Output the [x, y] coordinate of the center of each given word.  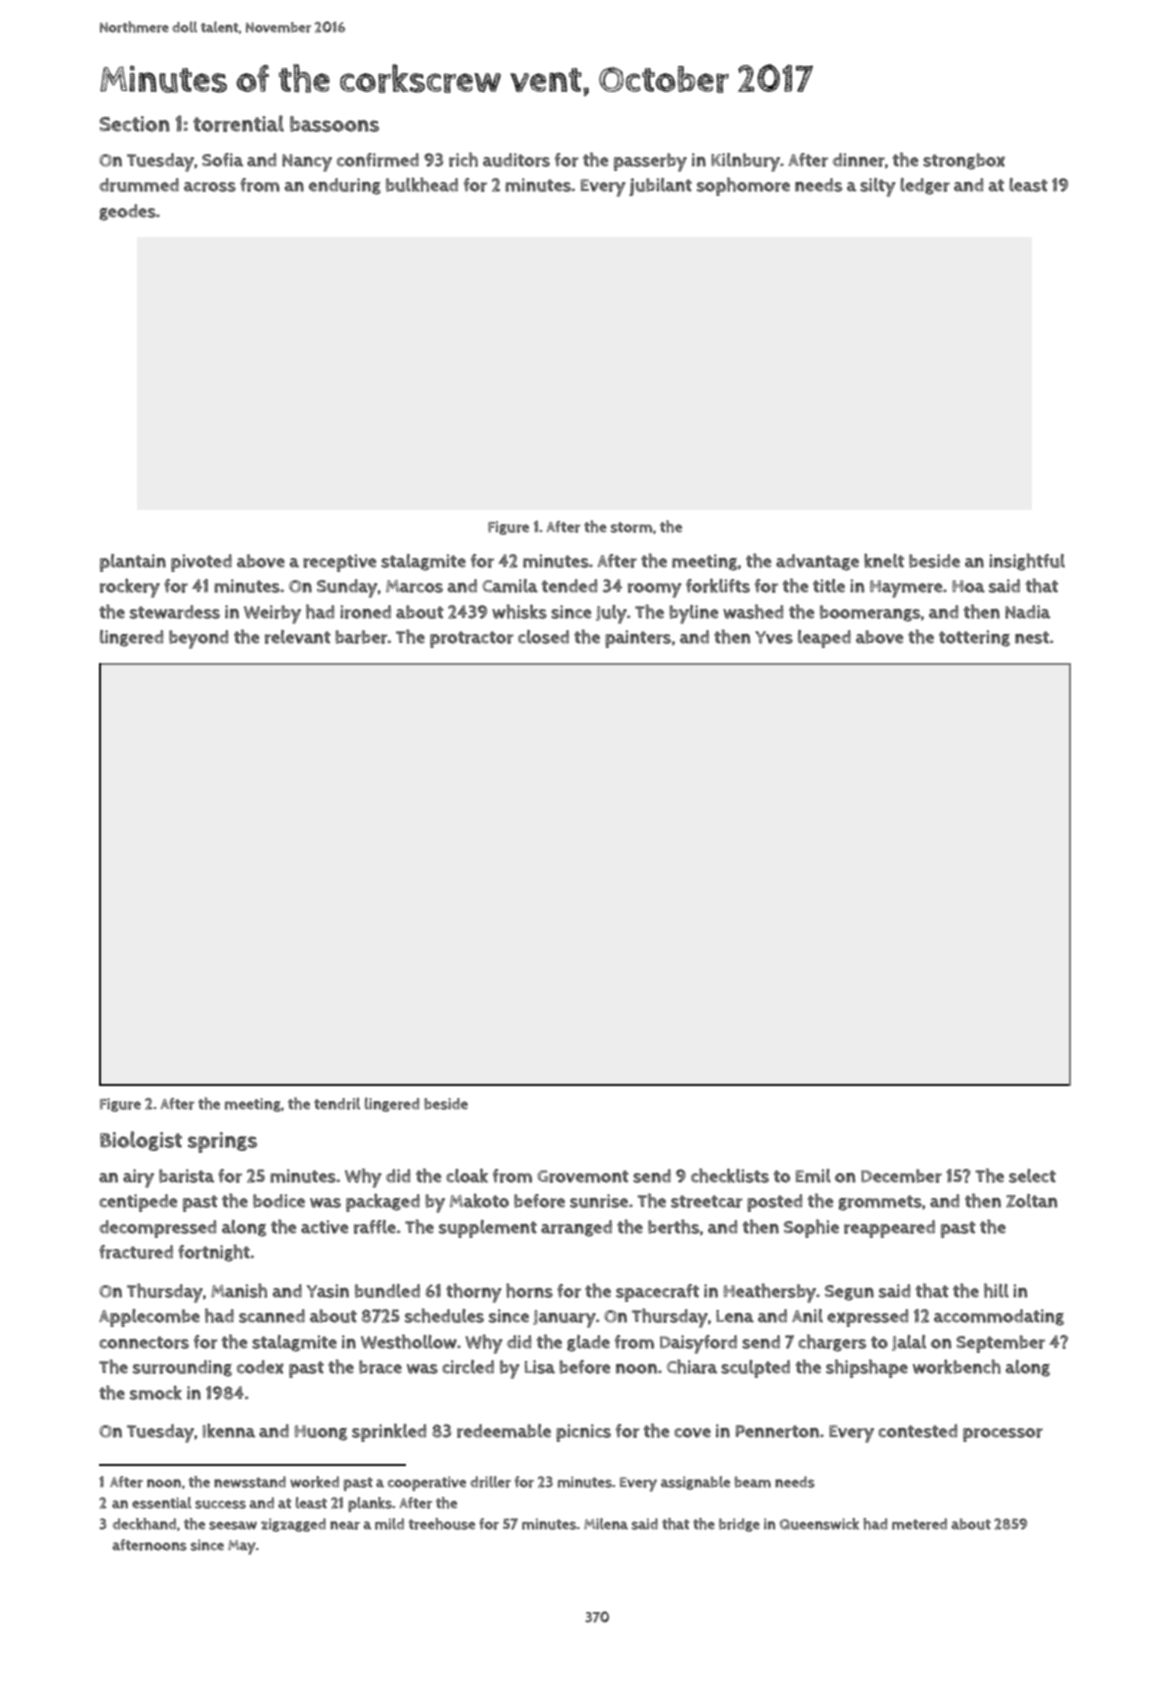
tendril [337, 1103]
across [210, 187]
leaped [824, 639]
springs [222, 1142]
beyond [198, 639]
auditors [516, 160]
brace [380, 1367]
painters [638, 639]
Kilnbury [746, 162]
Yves [774, 637]
